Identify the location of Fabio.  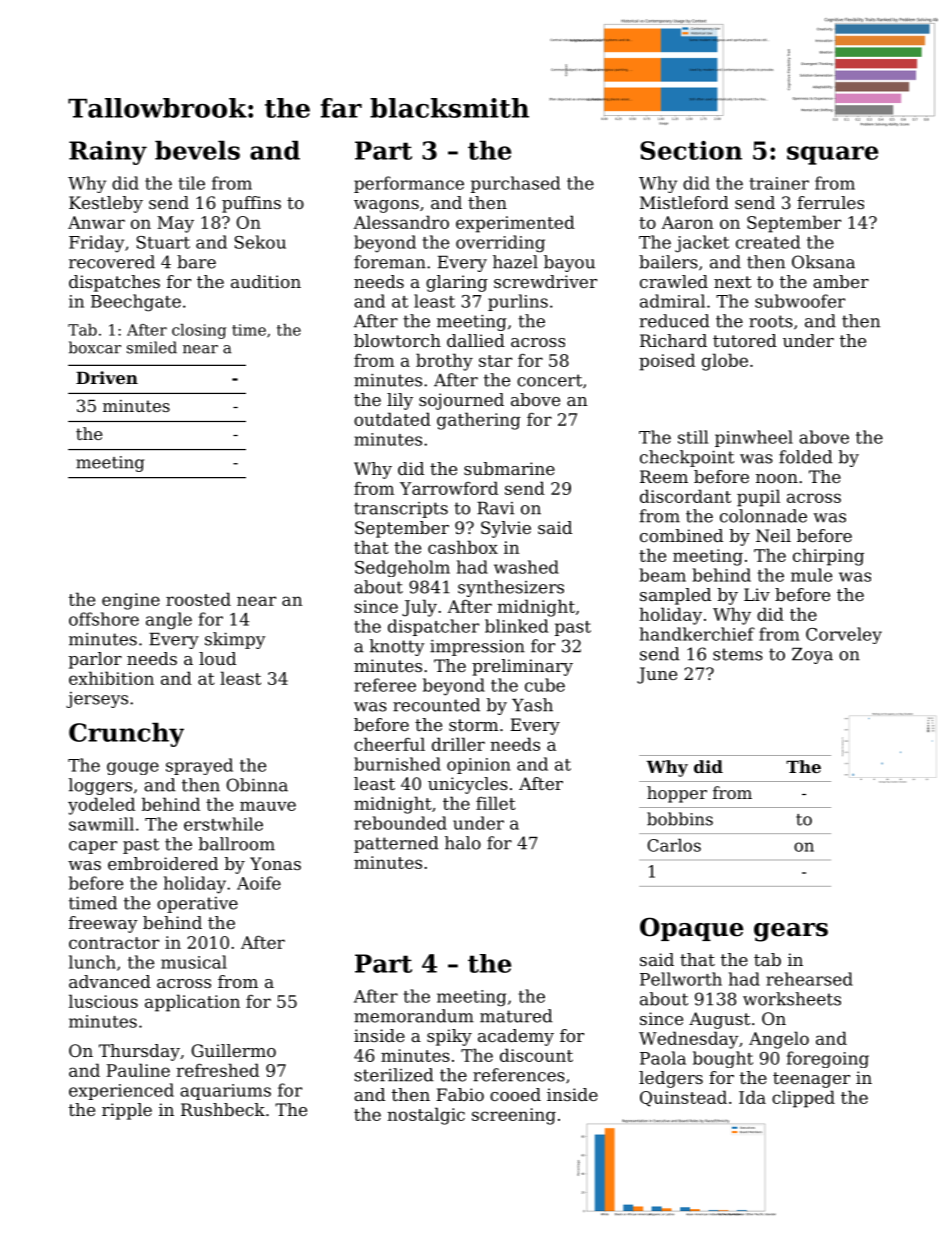
(460, 1094).
